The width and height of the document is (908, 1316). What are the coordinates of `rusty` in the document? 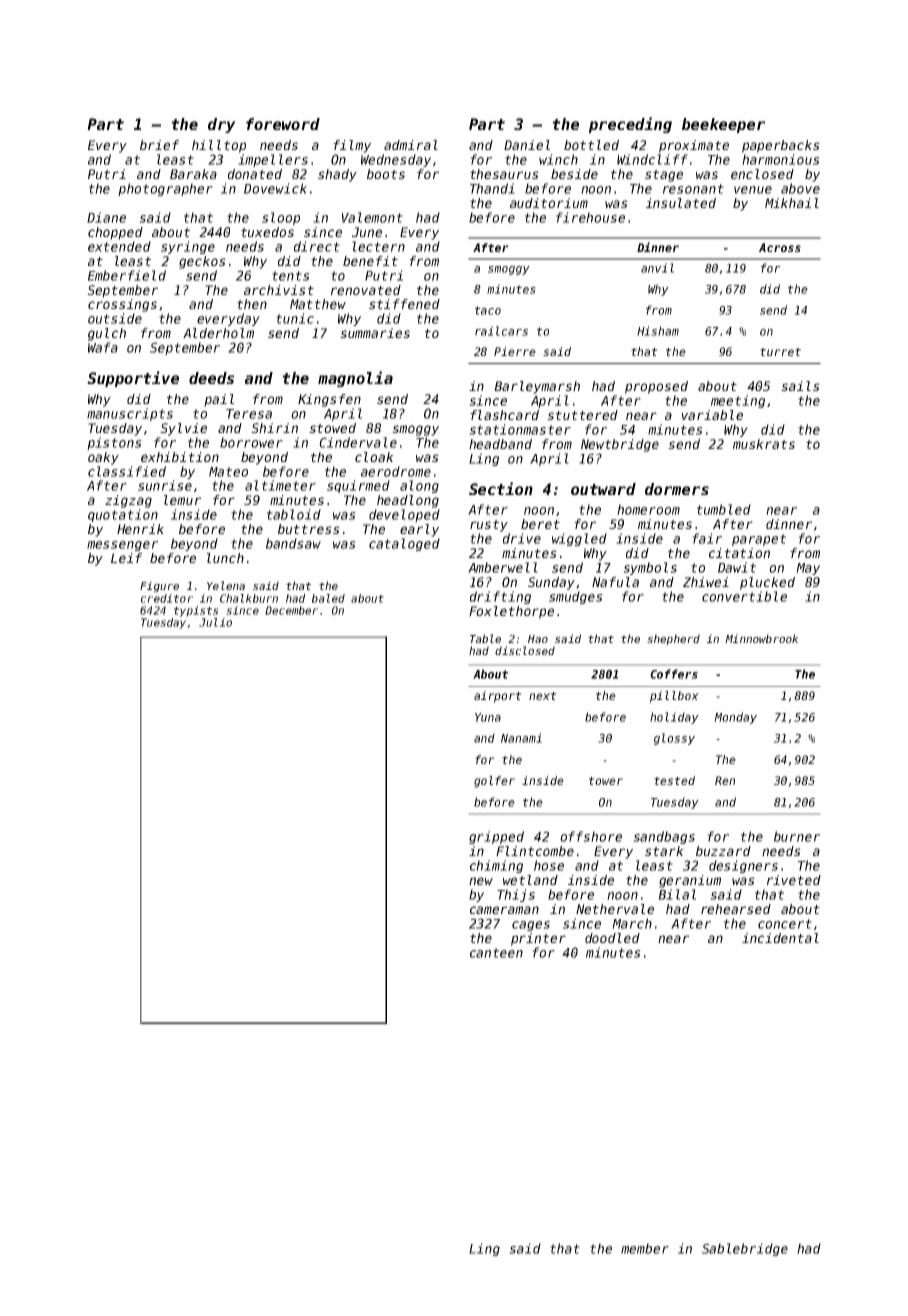 It's located at (489, 526).
